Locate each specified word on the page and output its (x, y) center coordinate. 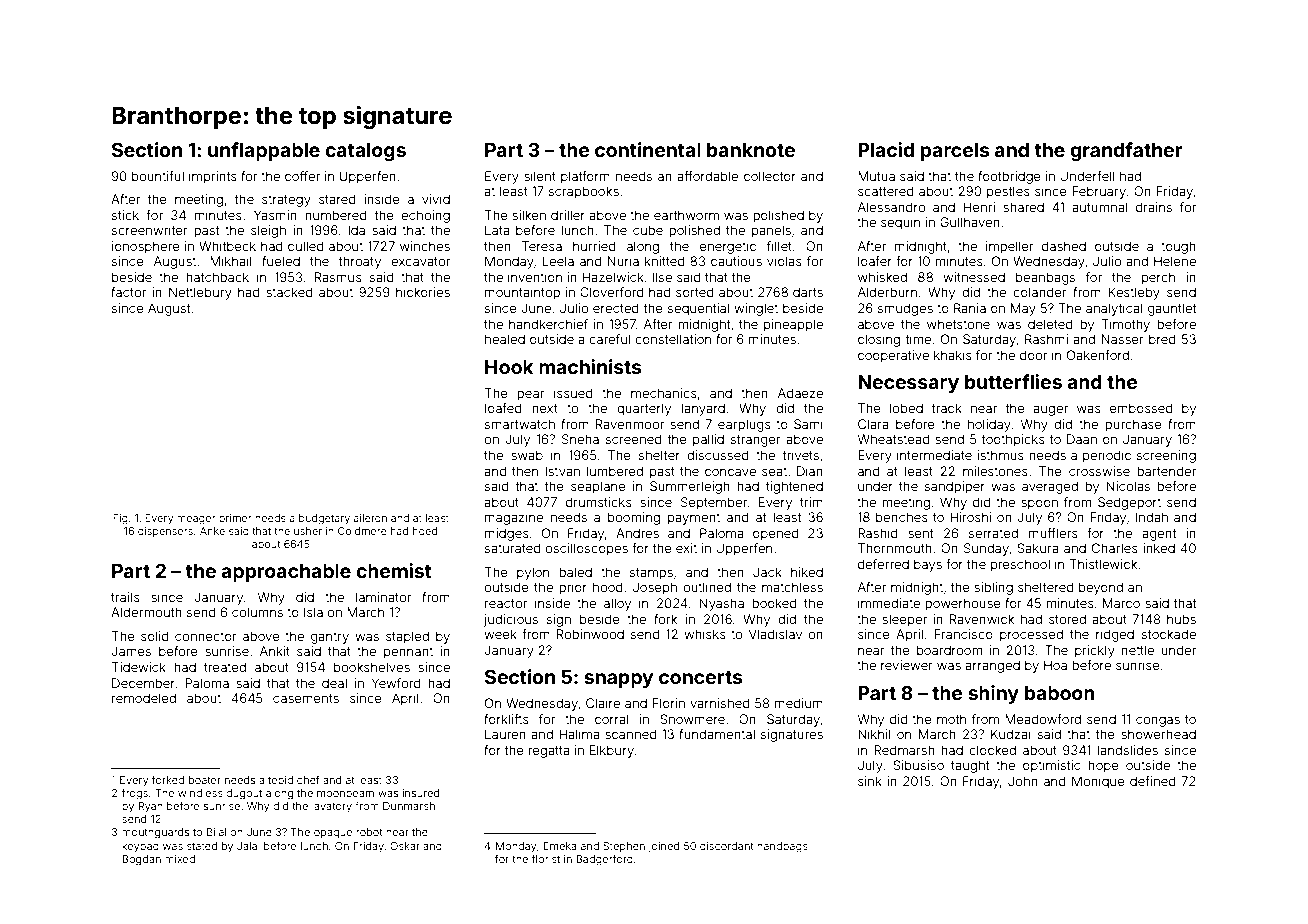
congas (1158, 721)
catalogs (365, 152)
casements (306, 698)
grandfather (1126, 151)
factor (128, 292)
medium (799, 703)
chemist (394, 570)
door (1034, 355)
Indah (1152, 517)
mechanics (664, 393)
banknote (751, 150)
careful (609, 339)
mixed (180, 859)
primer (235, 519)
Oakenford (1098, 355)
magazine (514, 518)
